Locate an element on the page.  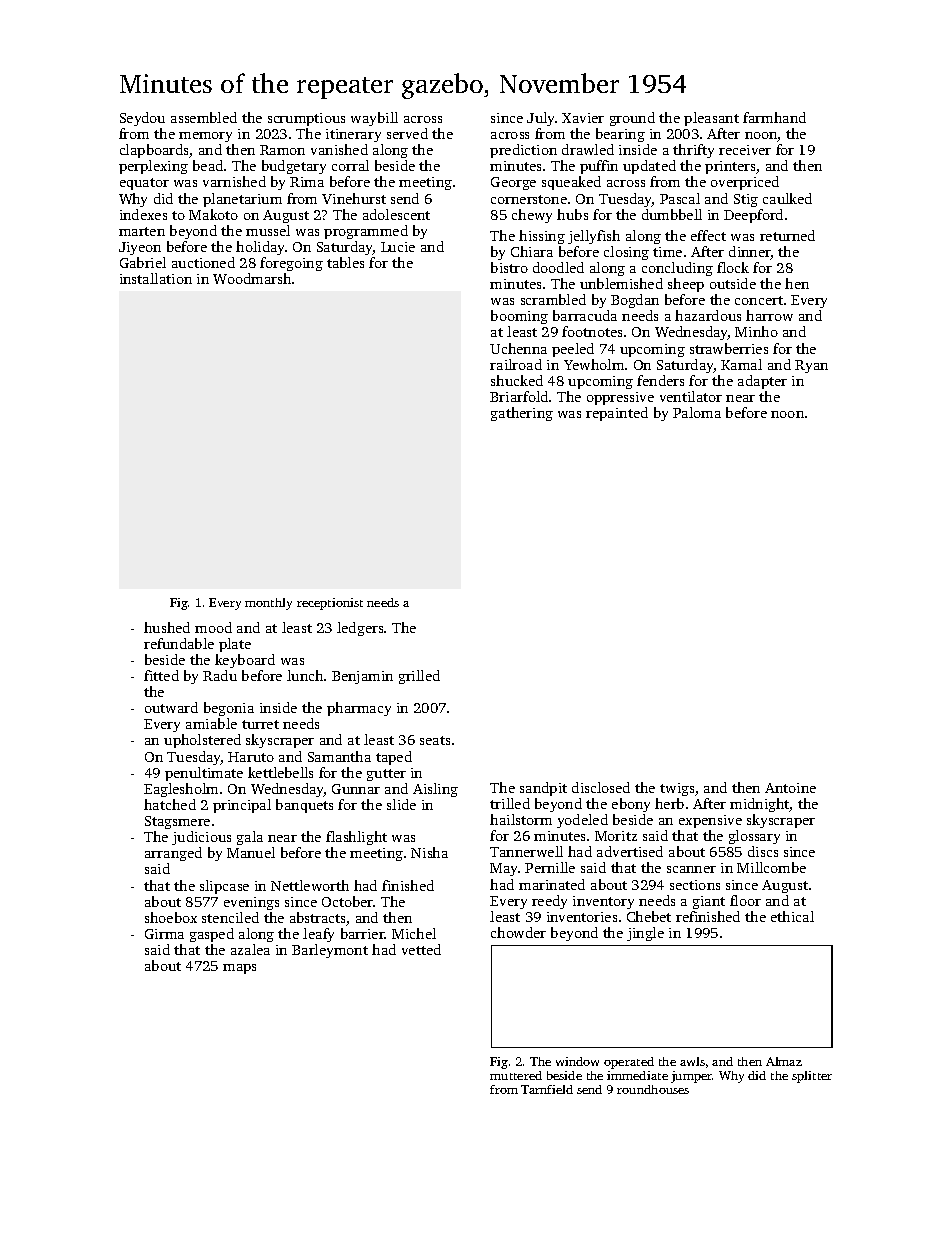
Millcombe is located at coordinates (771, 867).
